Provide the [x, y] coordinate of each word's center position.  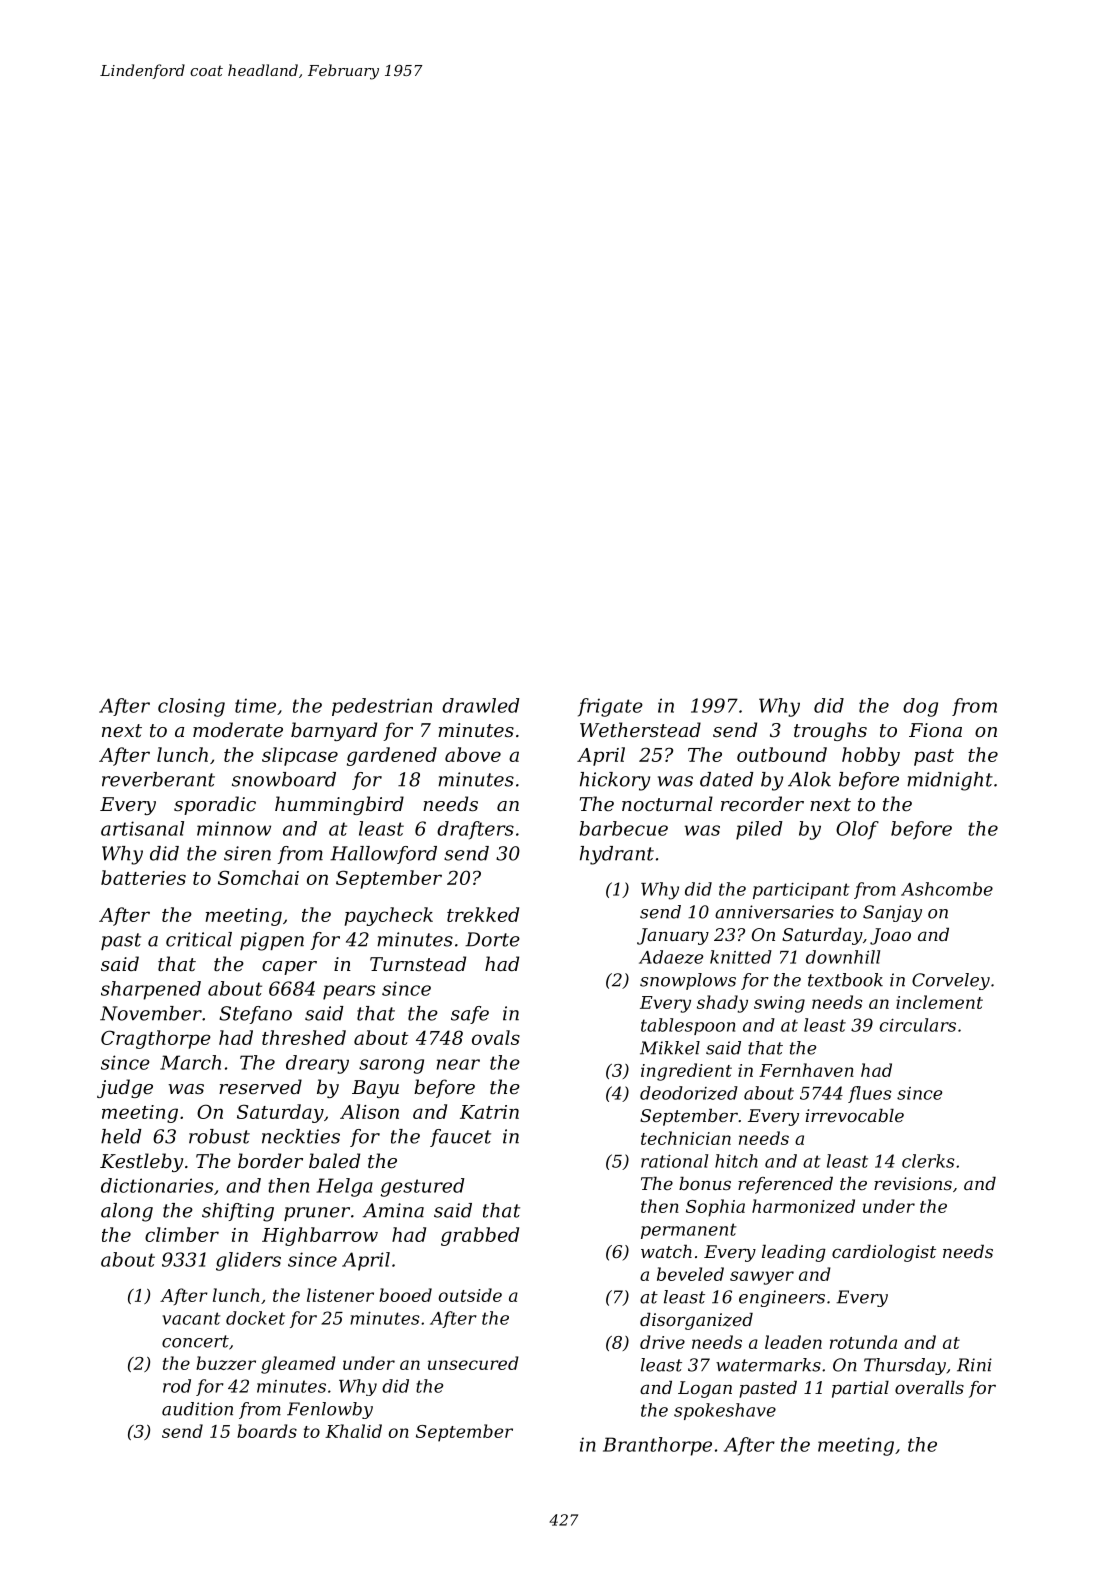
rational [674, 1161]
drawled [481, 705]
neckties [301, 1136]
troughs [830, 731]
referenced [785, 1185]
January [673, 936]
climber [182, 1234]
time [255, 705]
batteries [143, 877]
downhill [843, 957]
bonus [705, 1183]
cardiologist [884, 1253]
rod [177, 1386]
